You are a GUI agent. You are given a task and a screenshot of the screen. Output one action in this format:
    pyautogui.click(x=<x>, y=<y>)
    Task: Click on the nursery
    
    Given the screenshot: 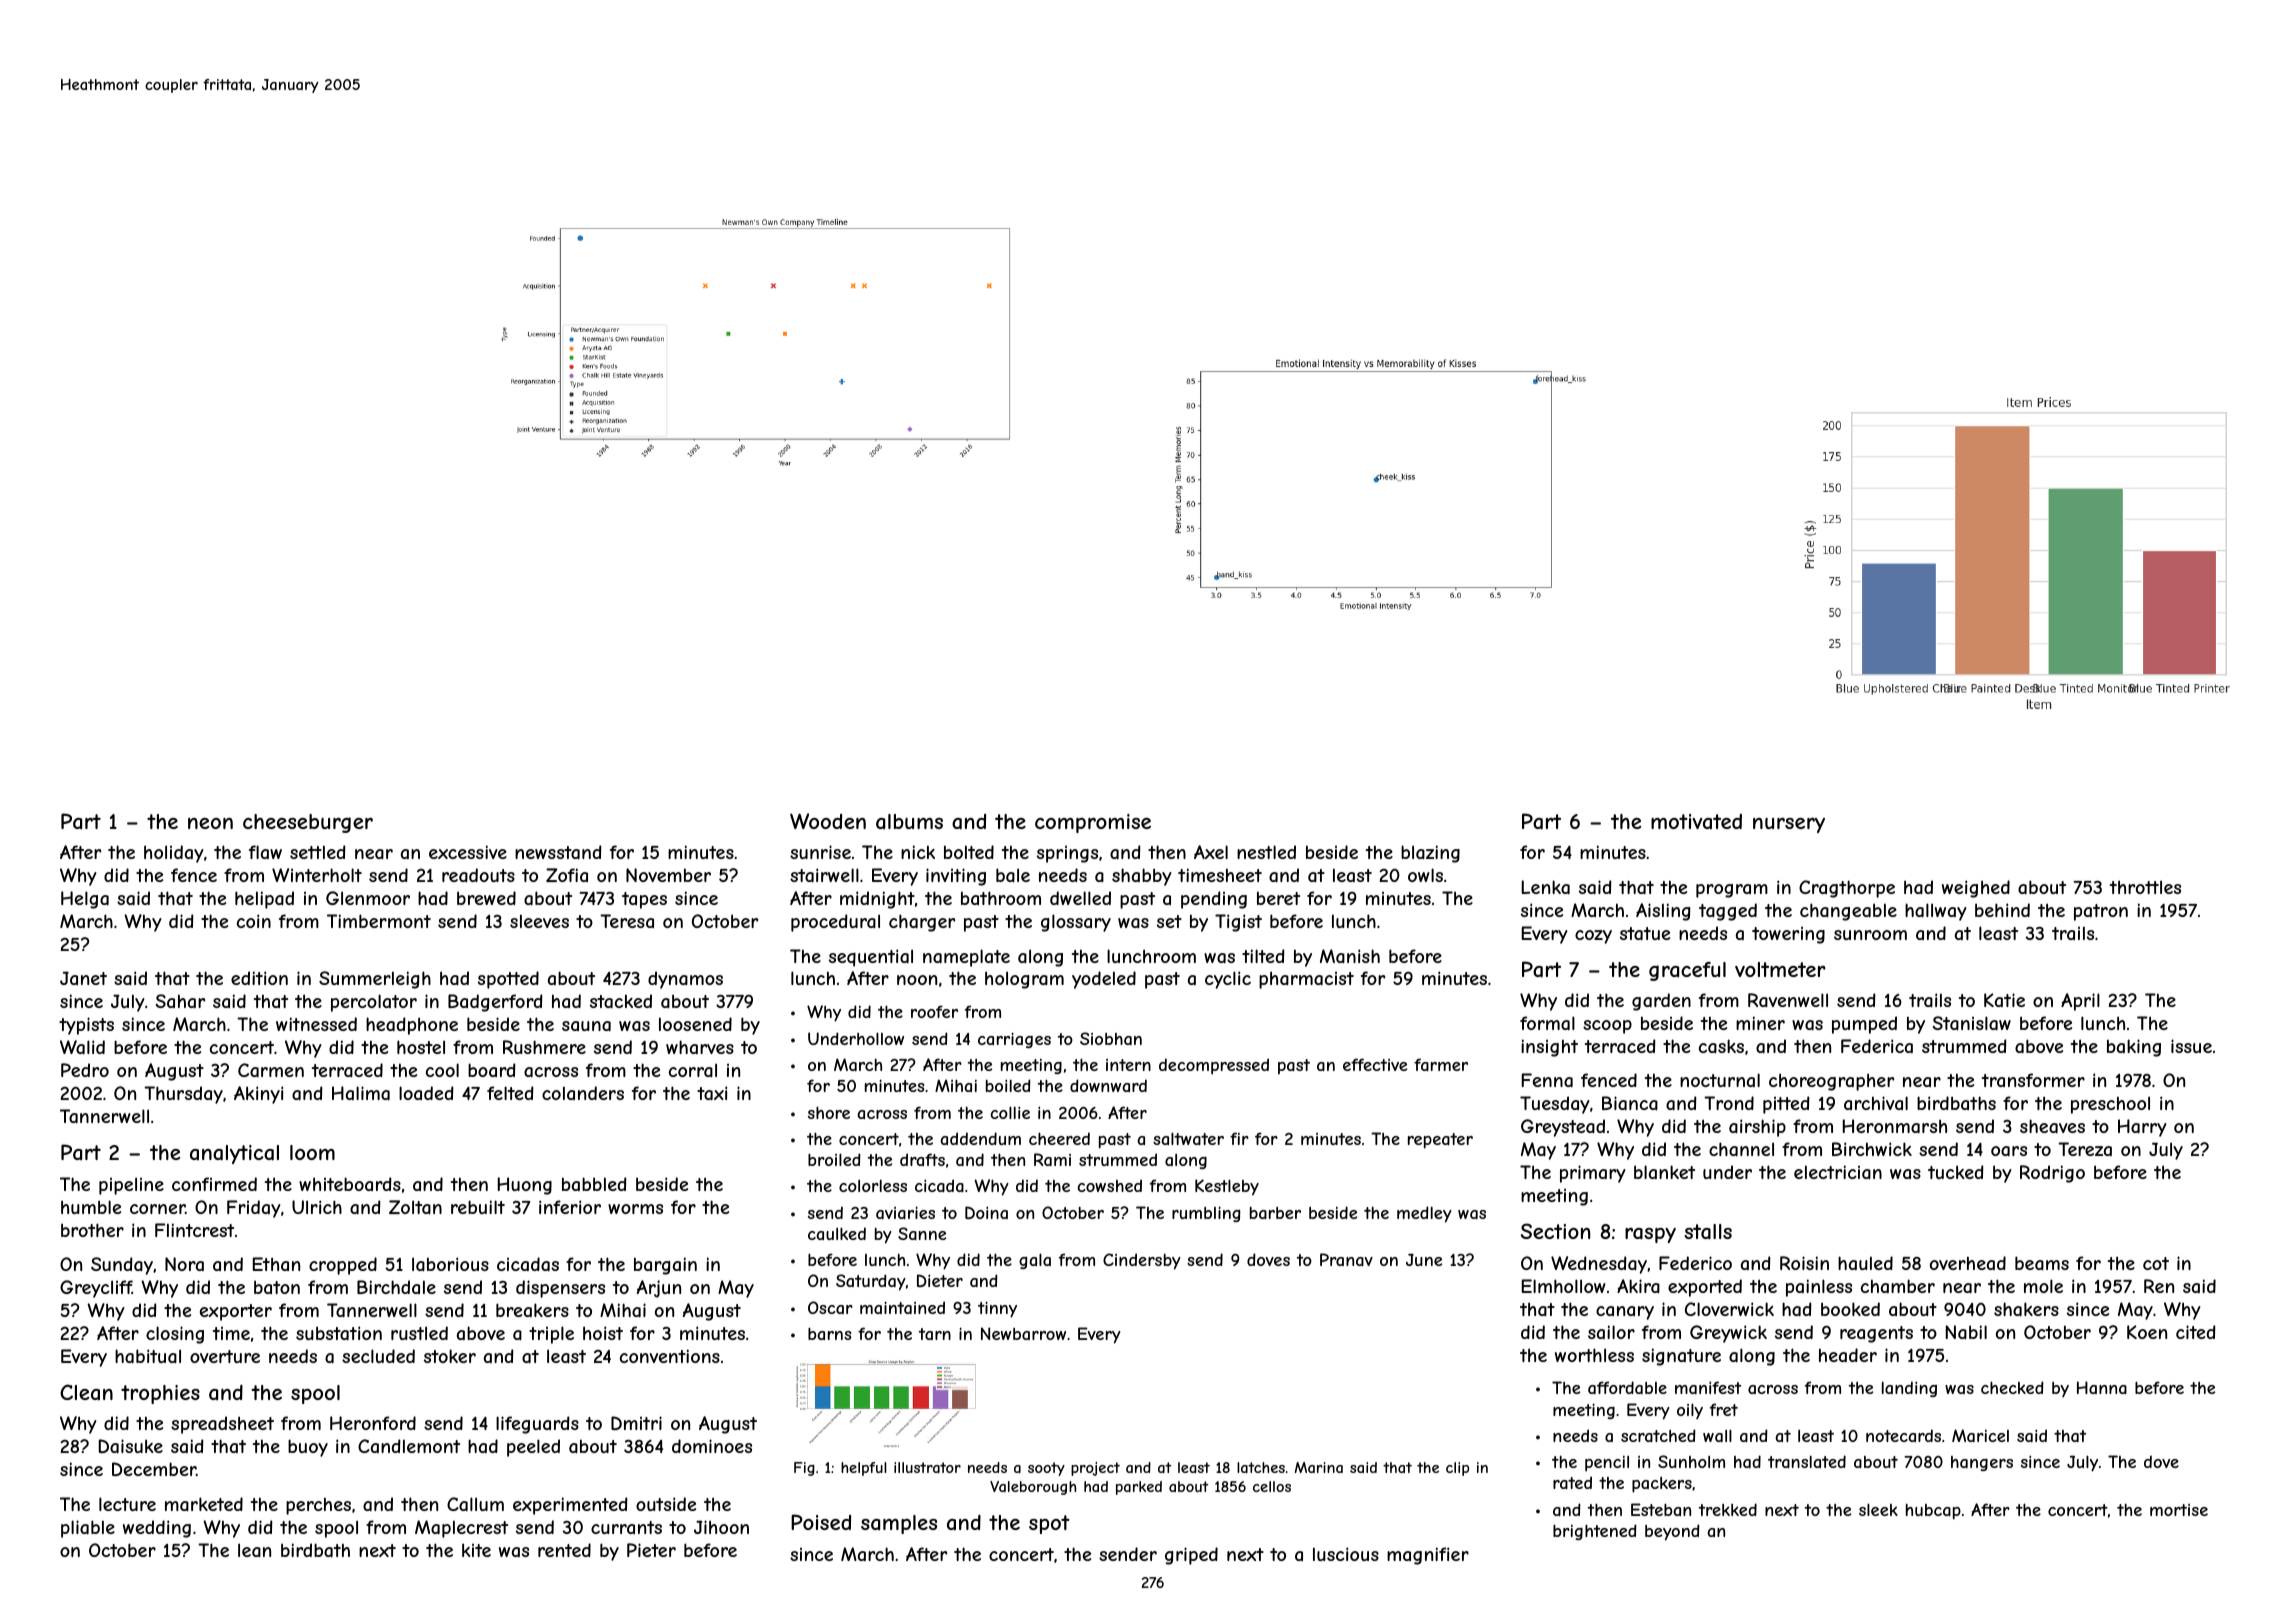 What is the action you would take?
    pyautogui.click(x=1789, y=825)
